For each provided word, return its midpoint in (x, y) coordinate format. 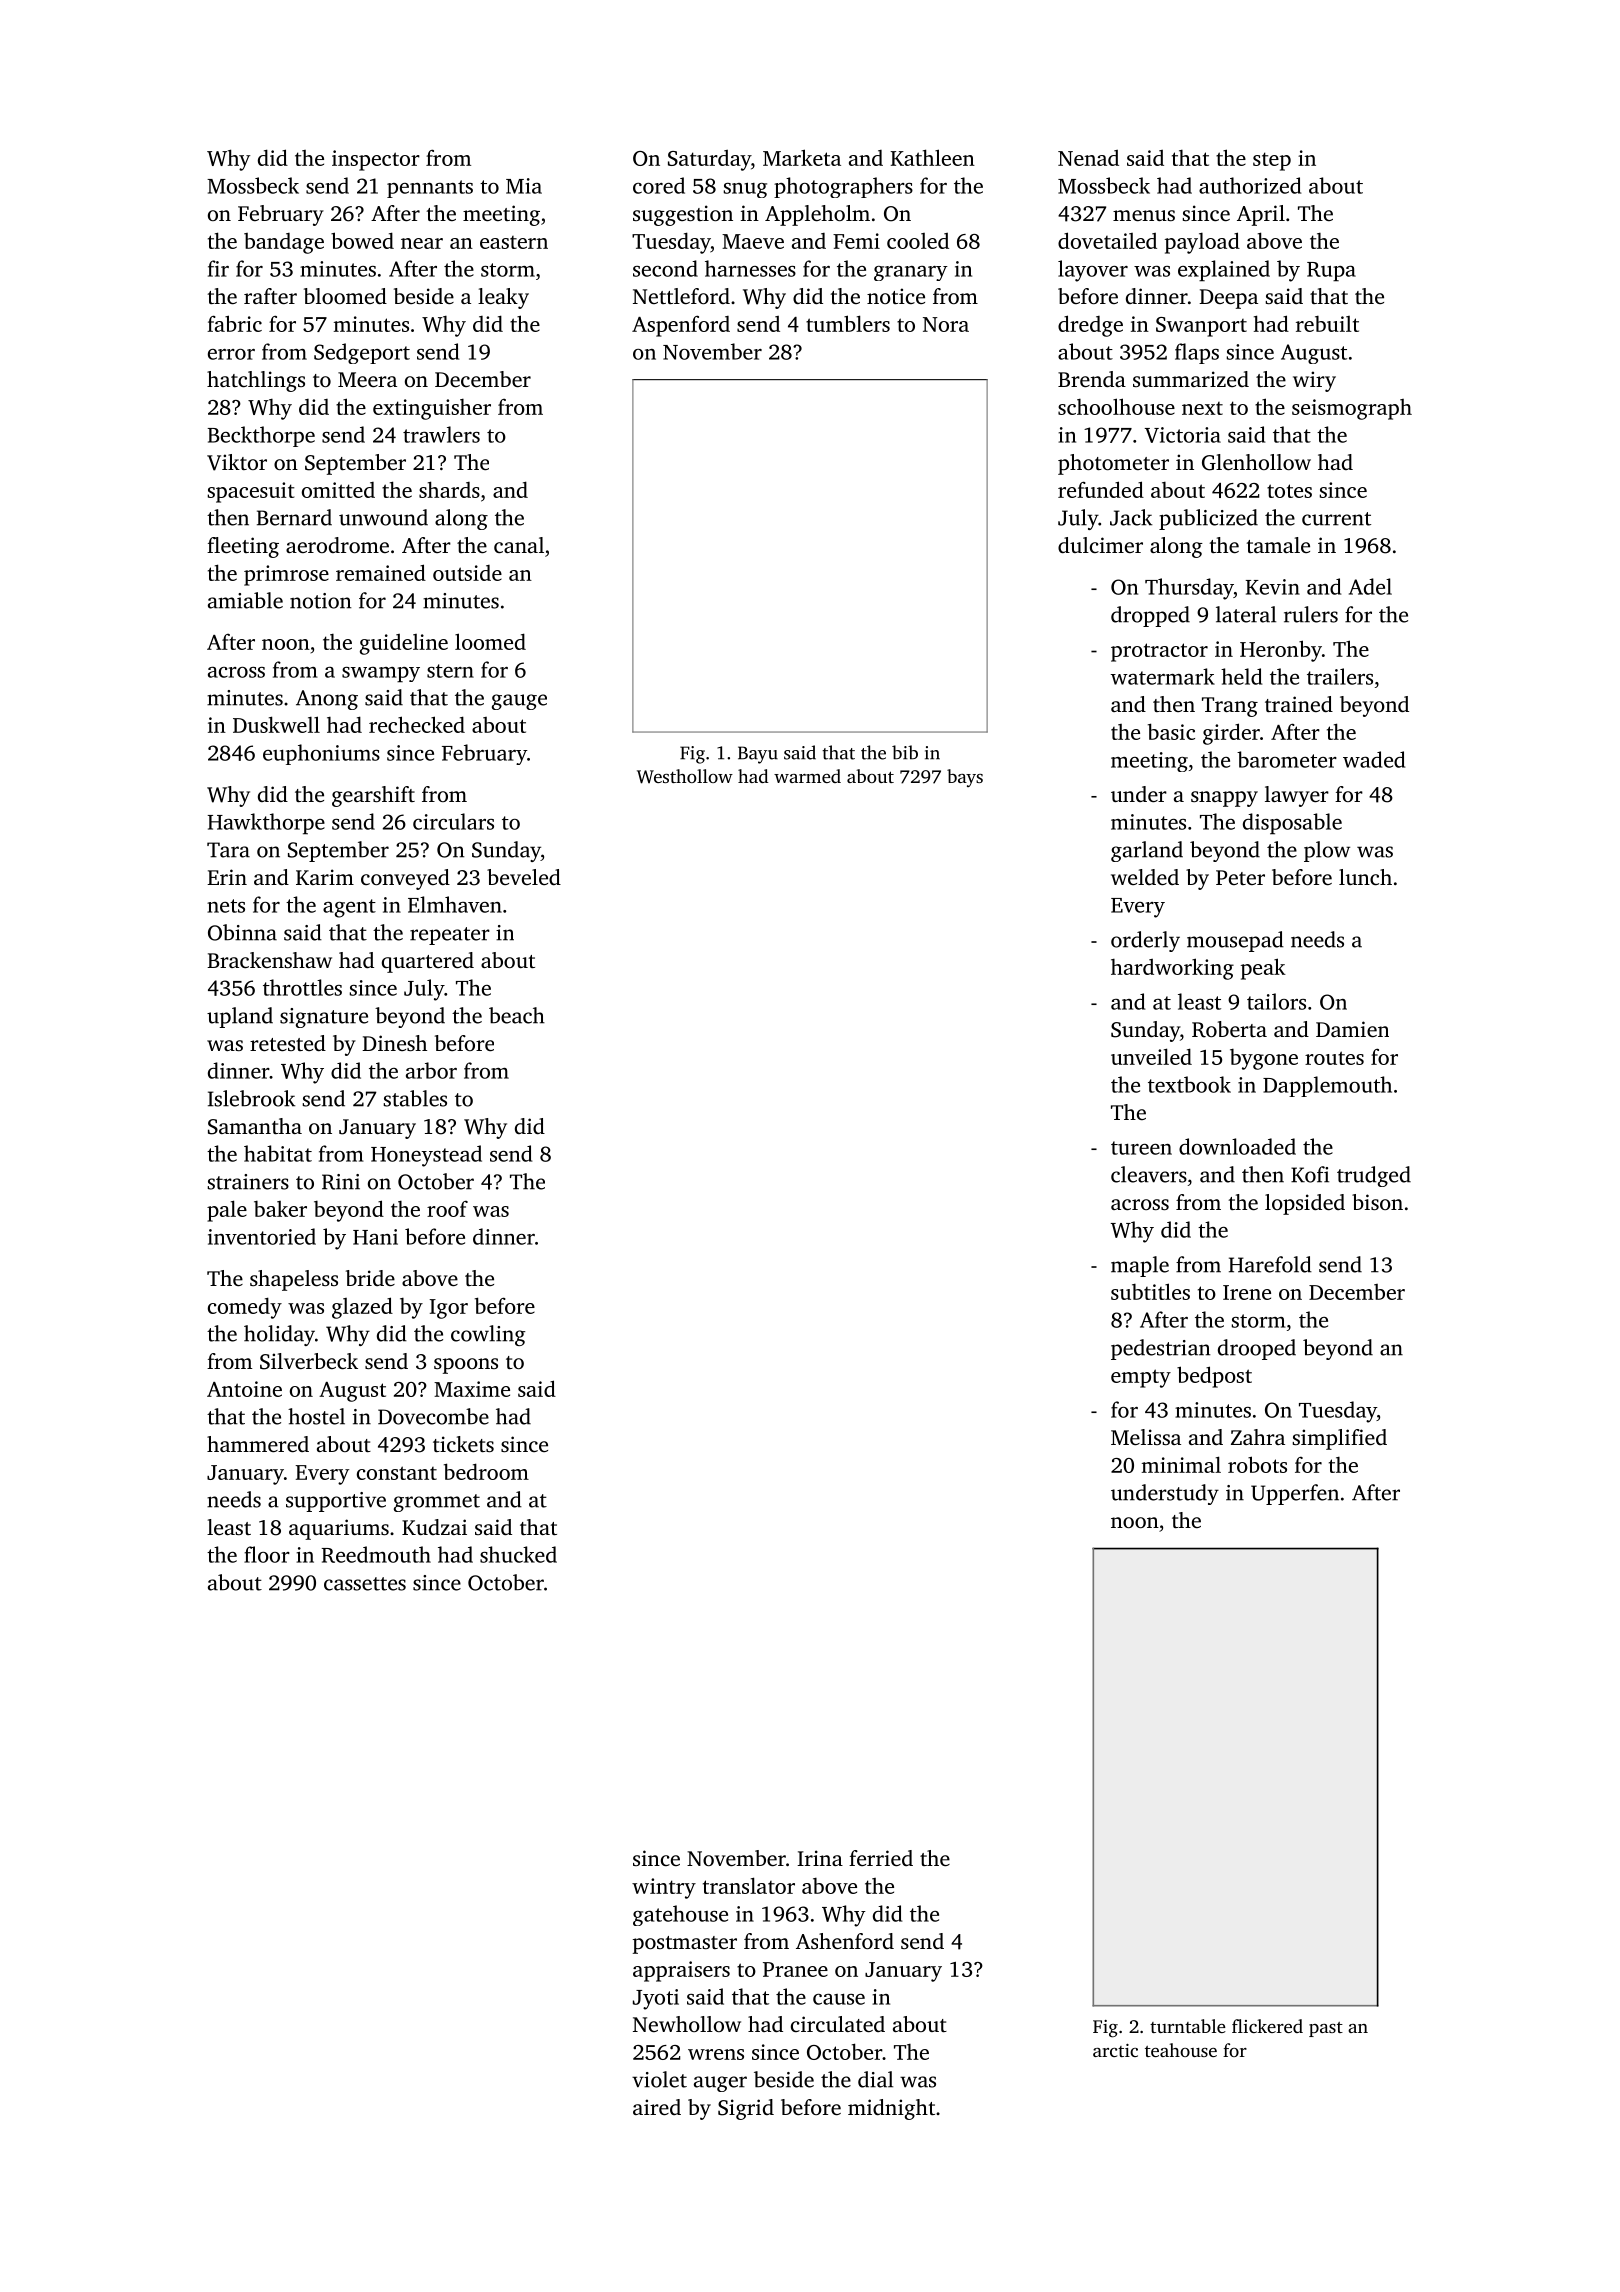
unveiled (1151, 1056)
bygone (1264, 1059)
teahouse (1181, 2050)
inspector (376, 160)
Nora (946, 324)
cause (839, 1999)
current (1336, 519)
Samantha (255, 1126)
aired (657, 2107)
